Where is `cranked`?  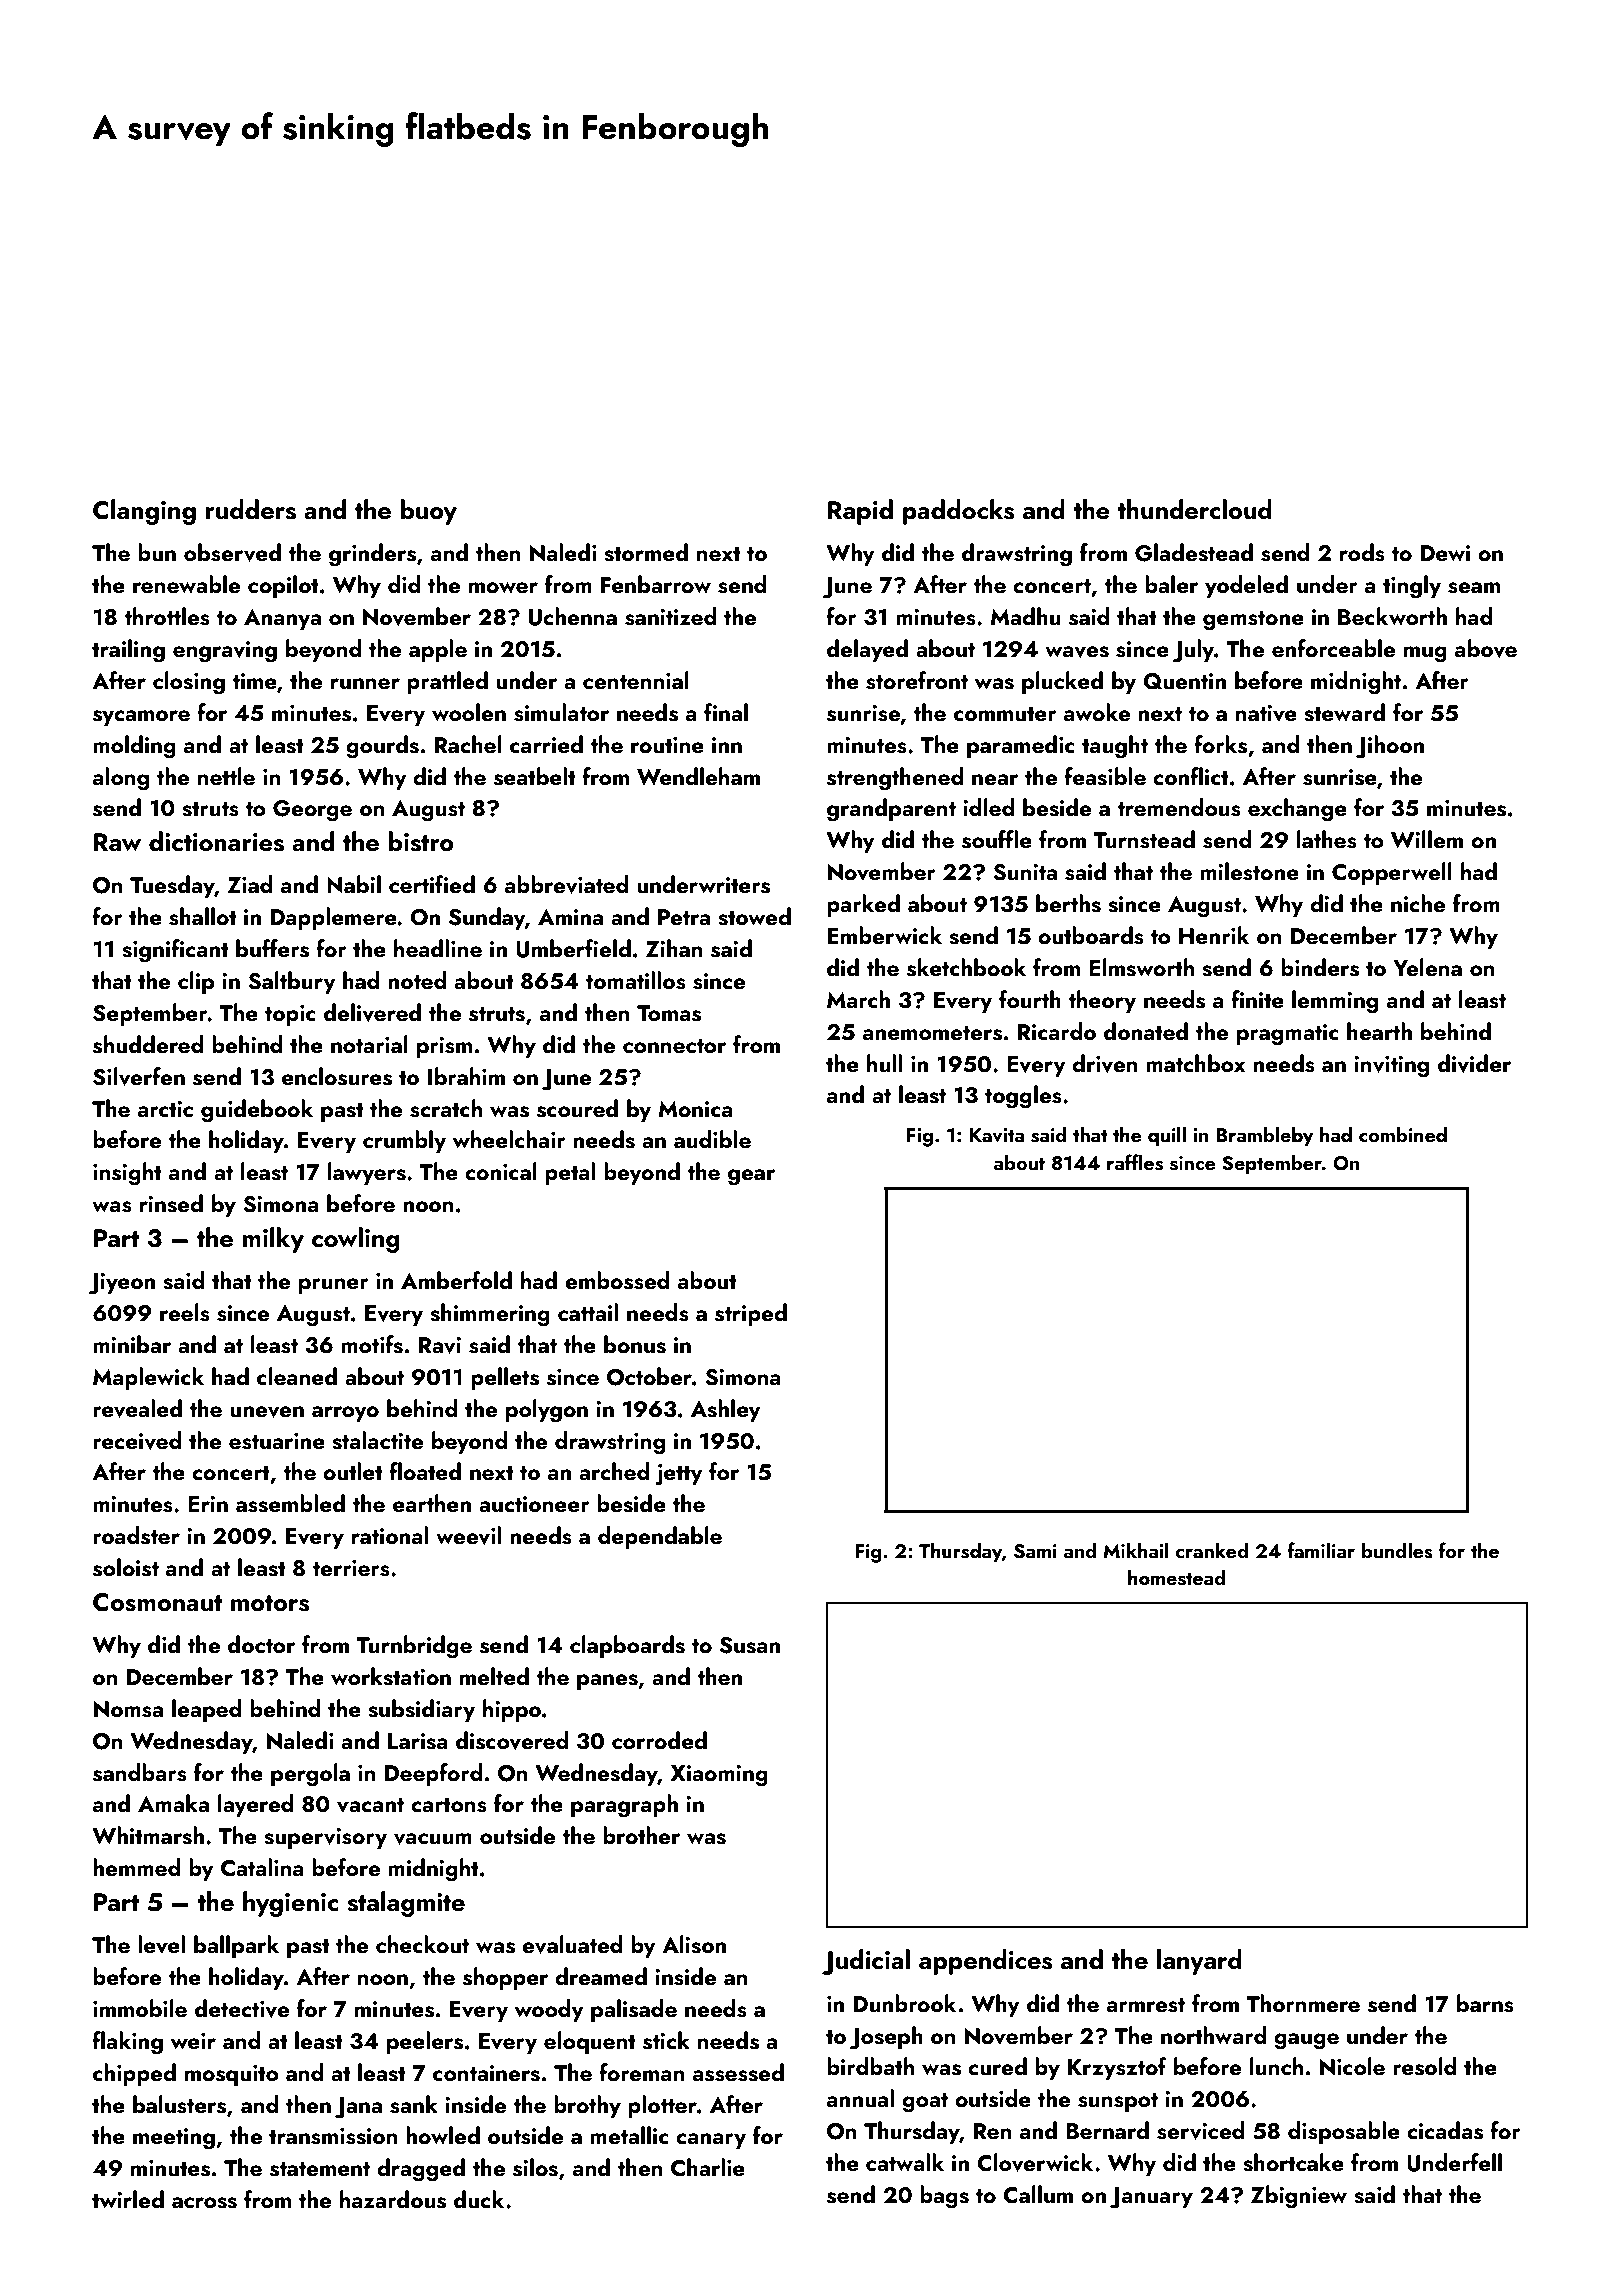 cranked is located at coordinates (1212, 1550).
